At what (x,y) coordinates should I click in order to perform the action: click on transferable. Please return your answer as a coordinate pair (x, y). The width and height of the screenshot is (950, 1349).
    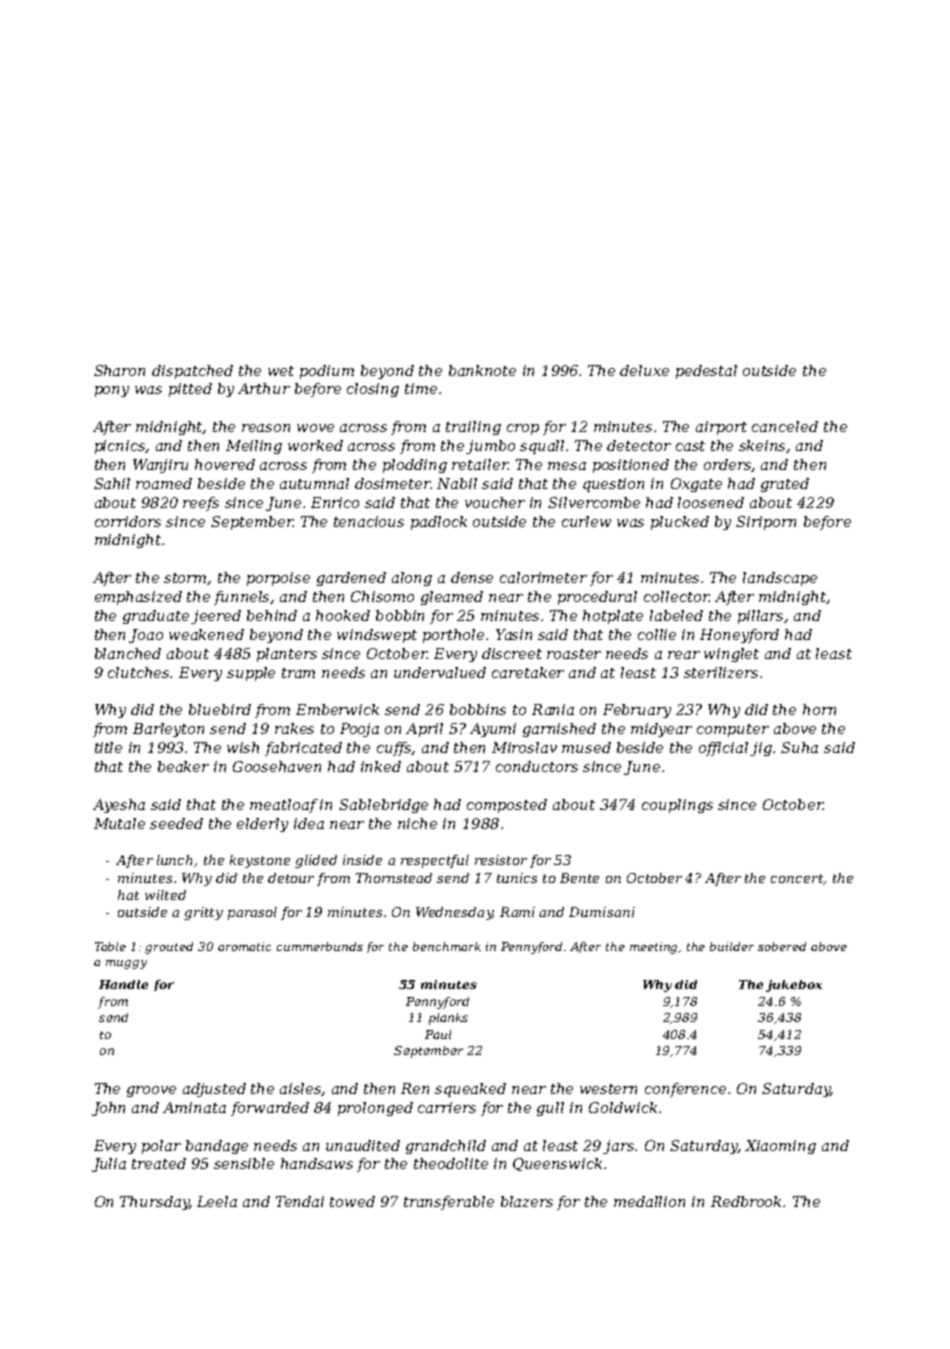
    Looking at the image, I should click on (449, 1203).
